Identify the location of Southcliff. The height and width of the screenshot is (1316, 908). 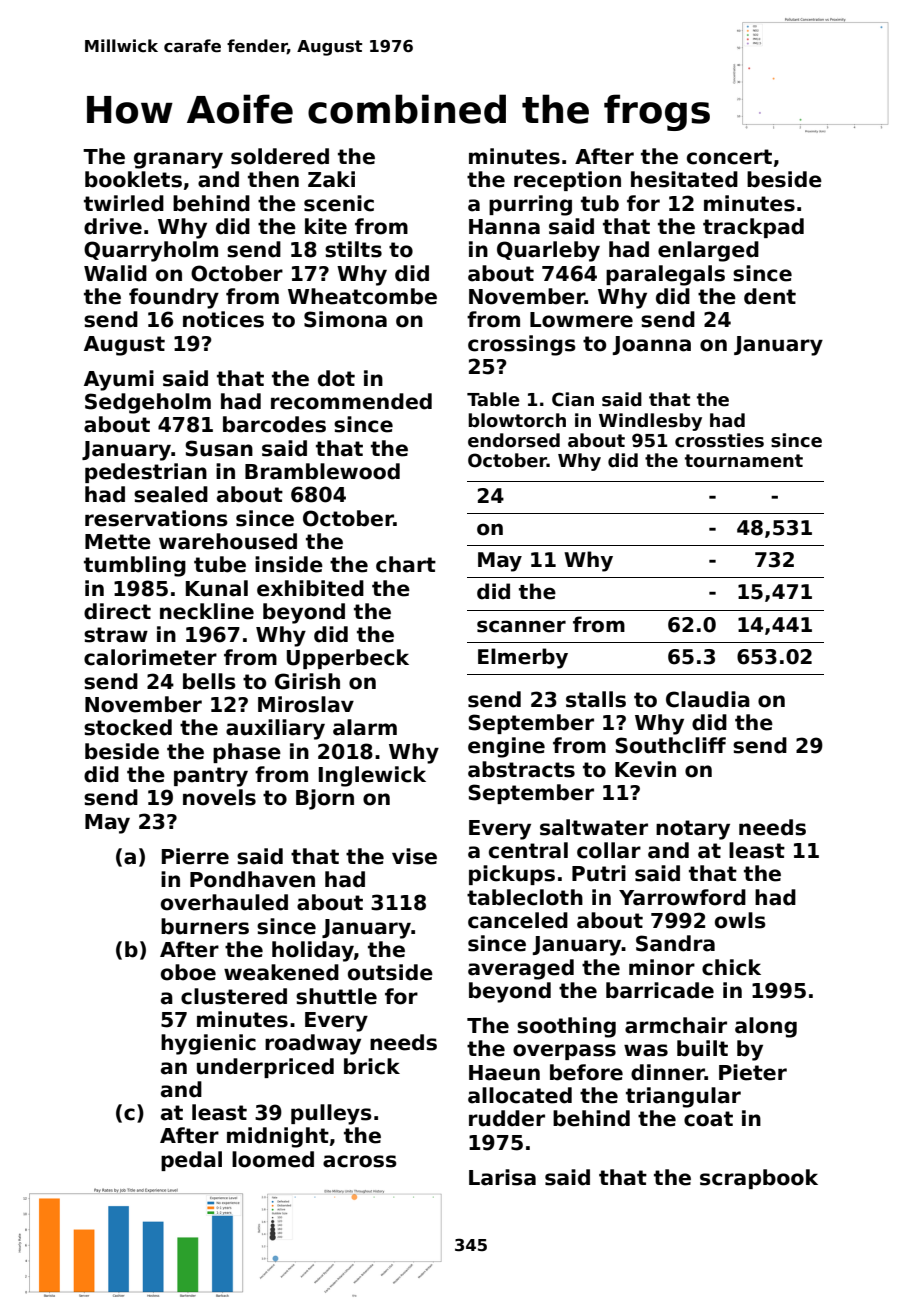
(670, 745).
